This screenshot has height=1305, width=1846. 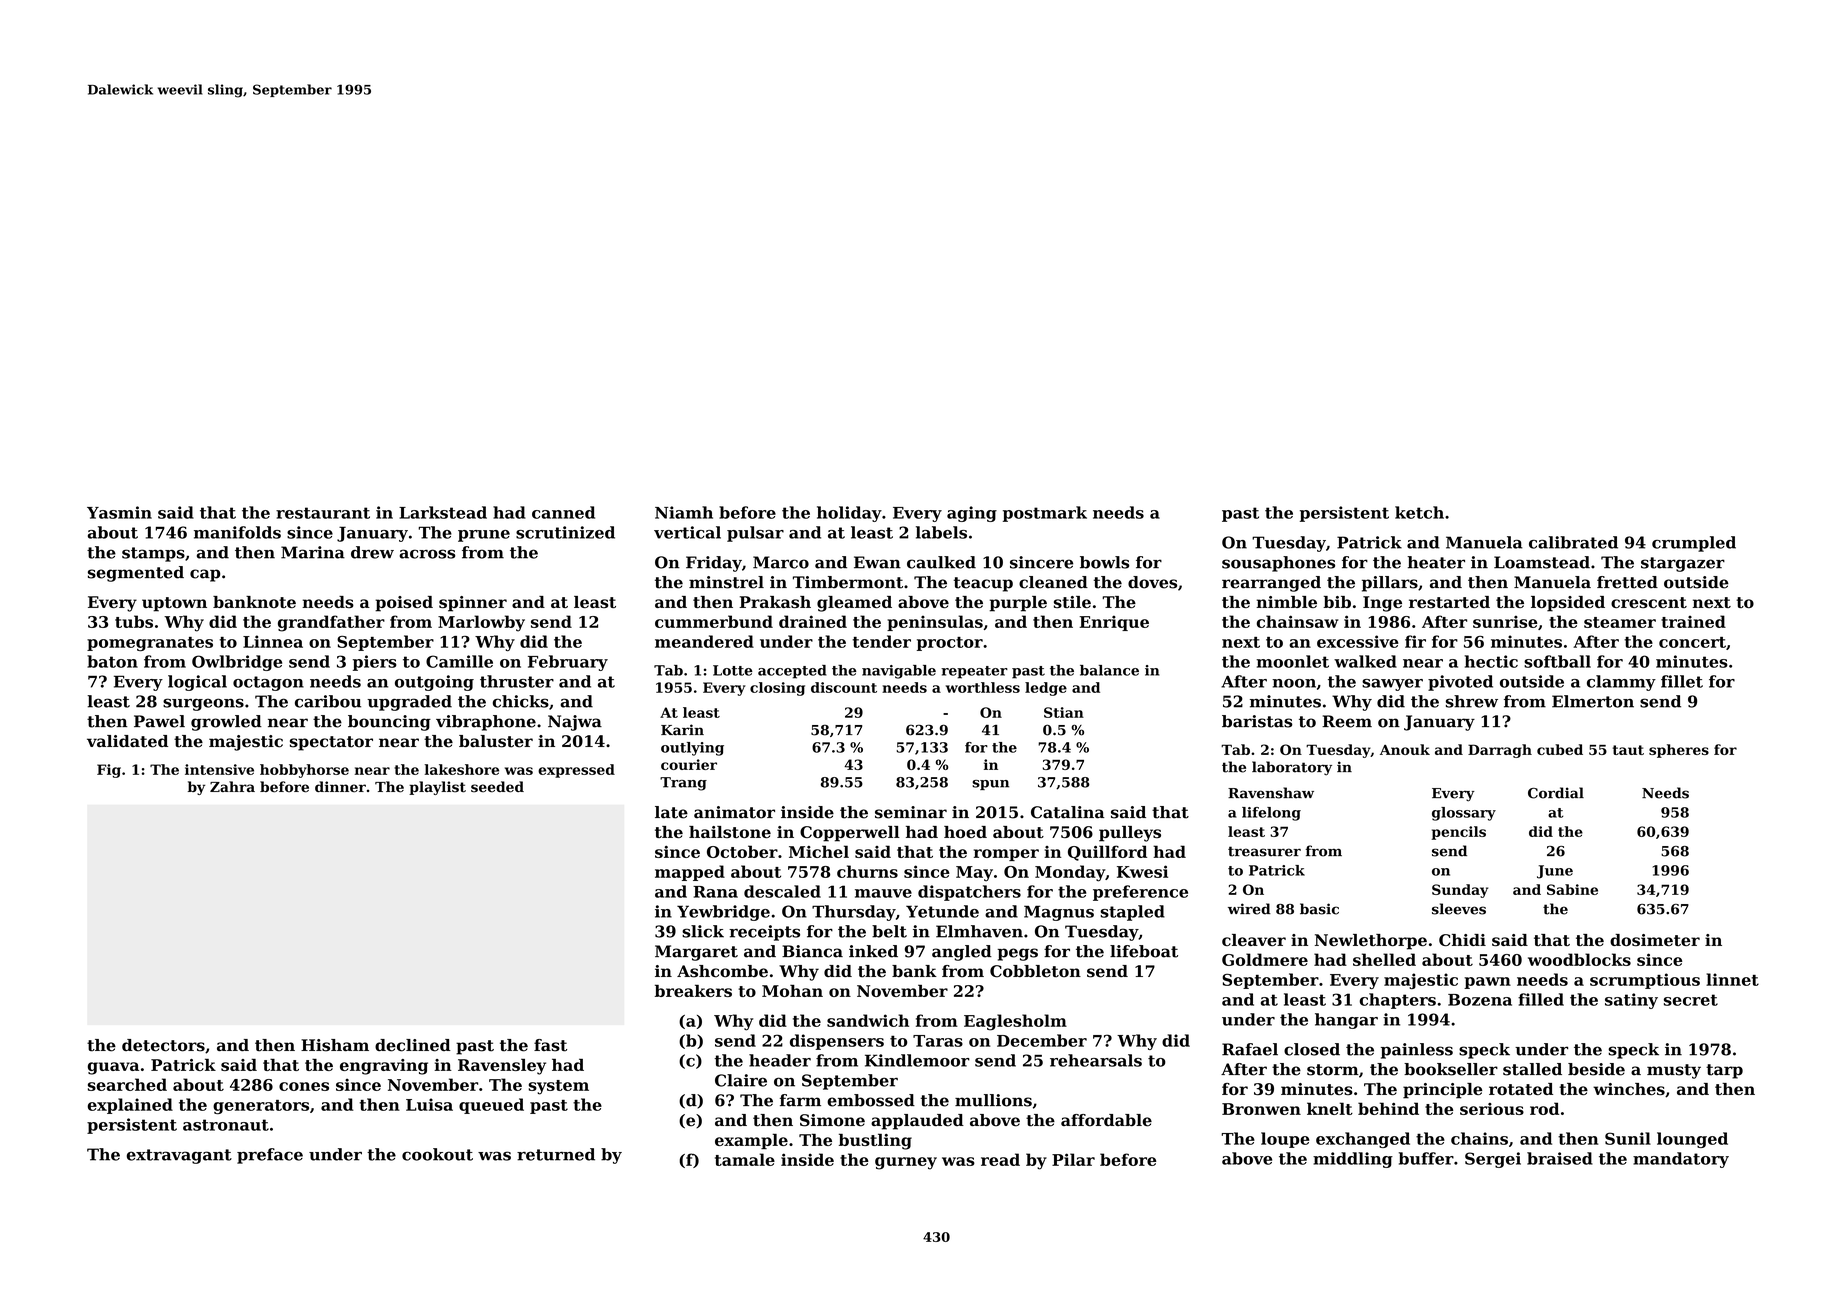 I want to click on searched, so click(x=127, y=1084).
